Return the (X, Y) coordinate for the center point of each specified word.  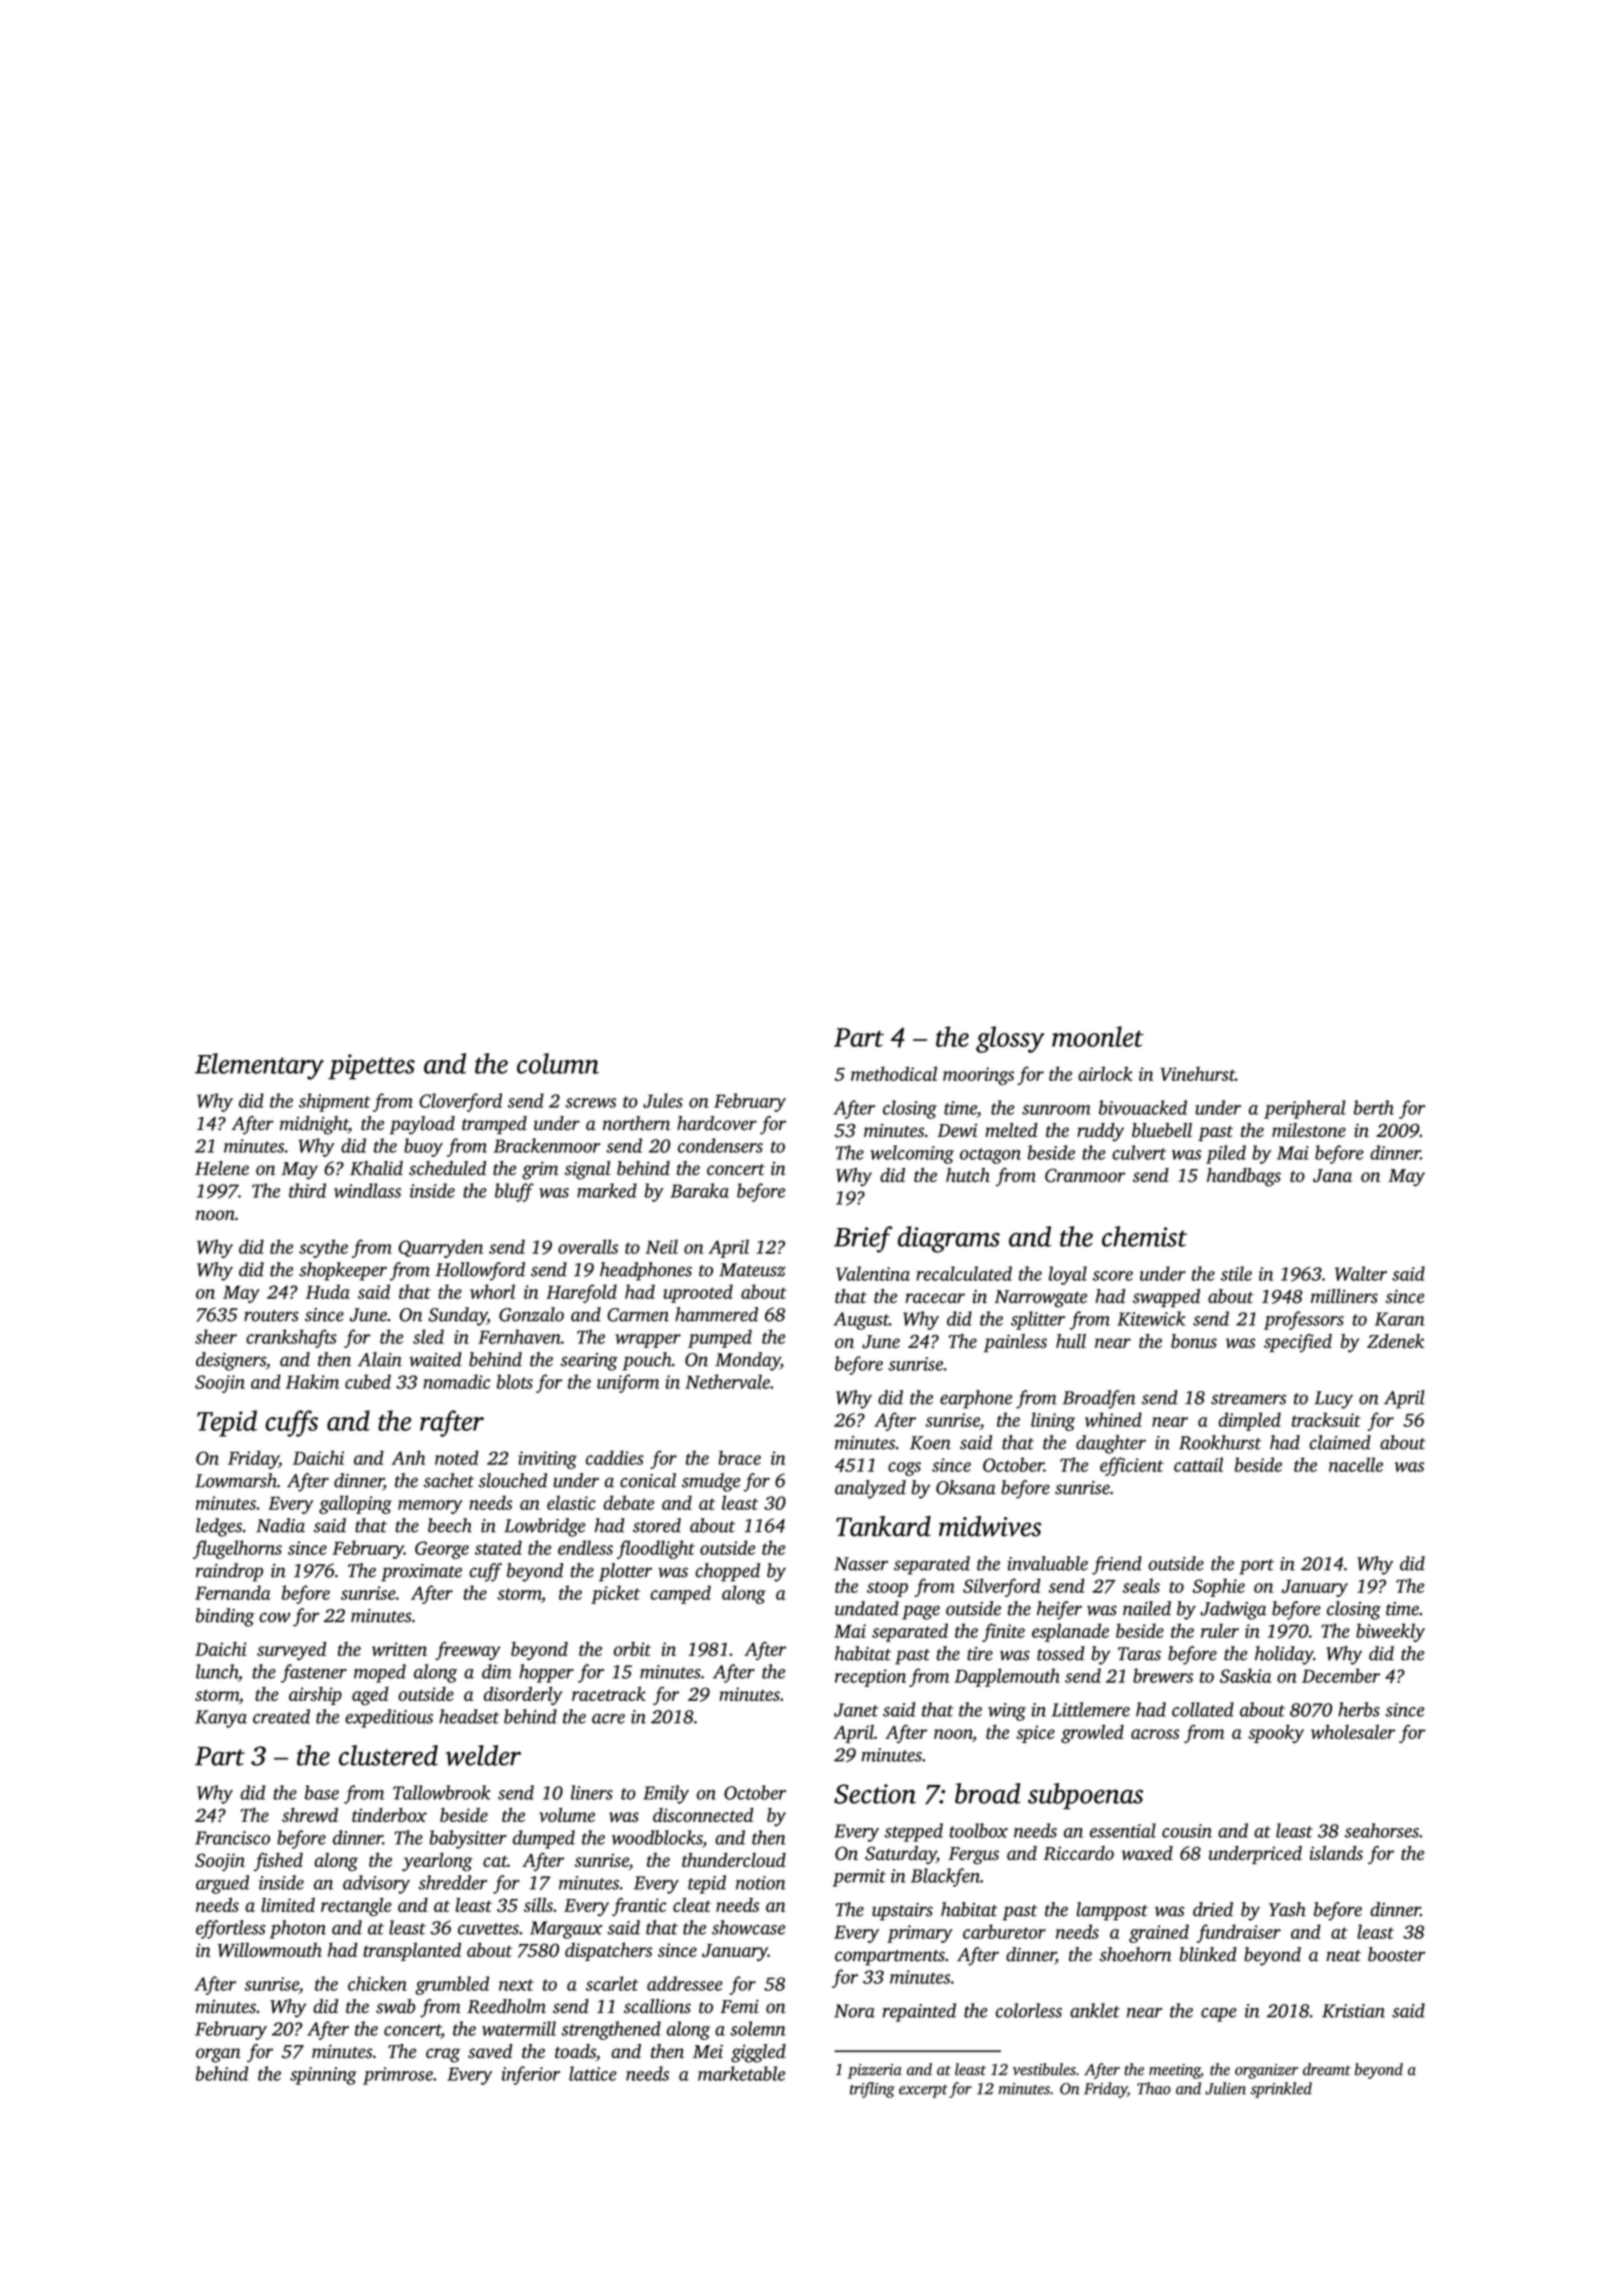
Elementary (259, 1066)
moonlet (1098, 1036)
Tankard (883, 1526)
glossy (1010, 1039)
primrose (398, 2076)
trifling (872, 2090)
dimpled (1249, 1421)
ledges (219, 1527)
